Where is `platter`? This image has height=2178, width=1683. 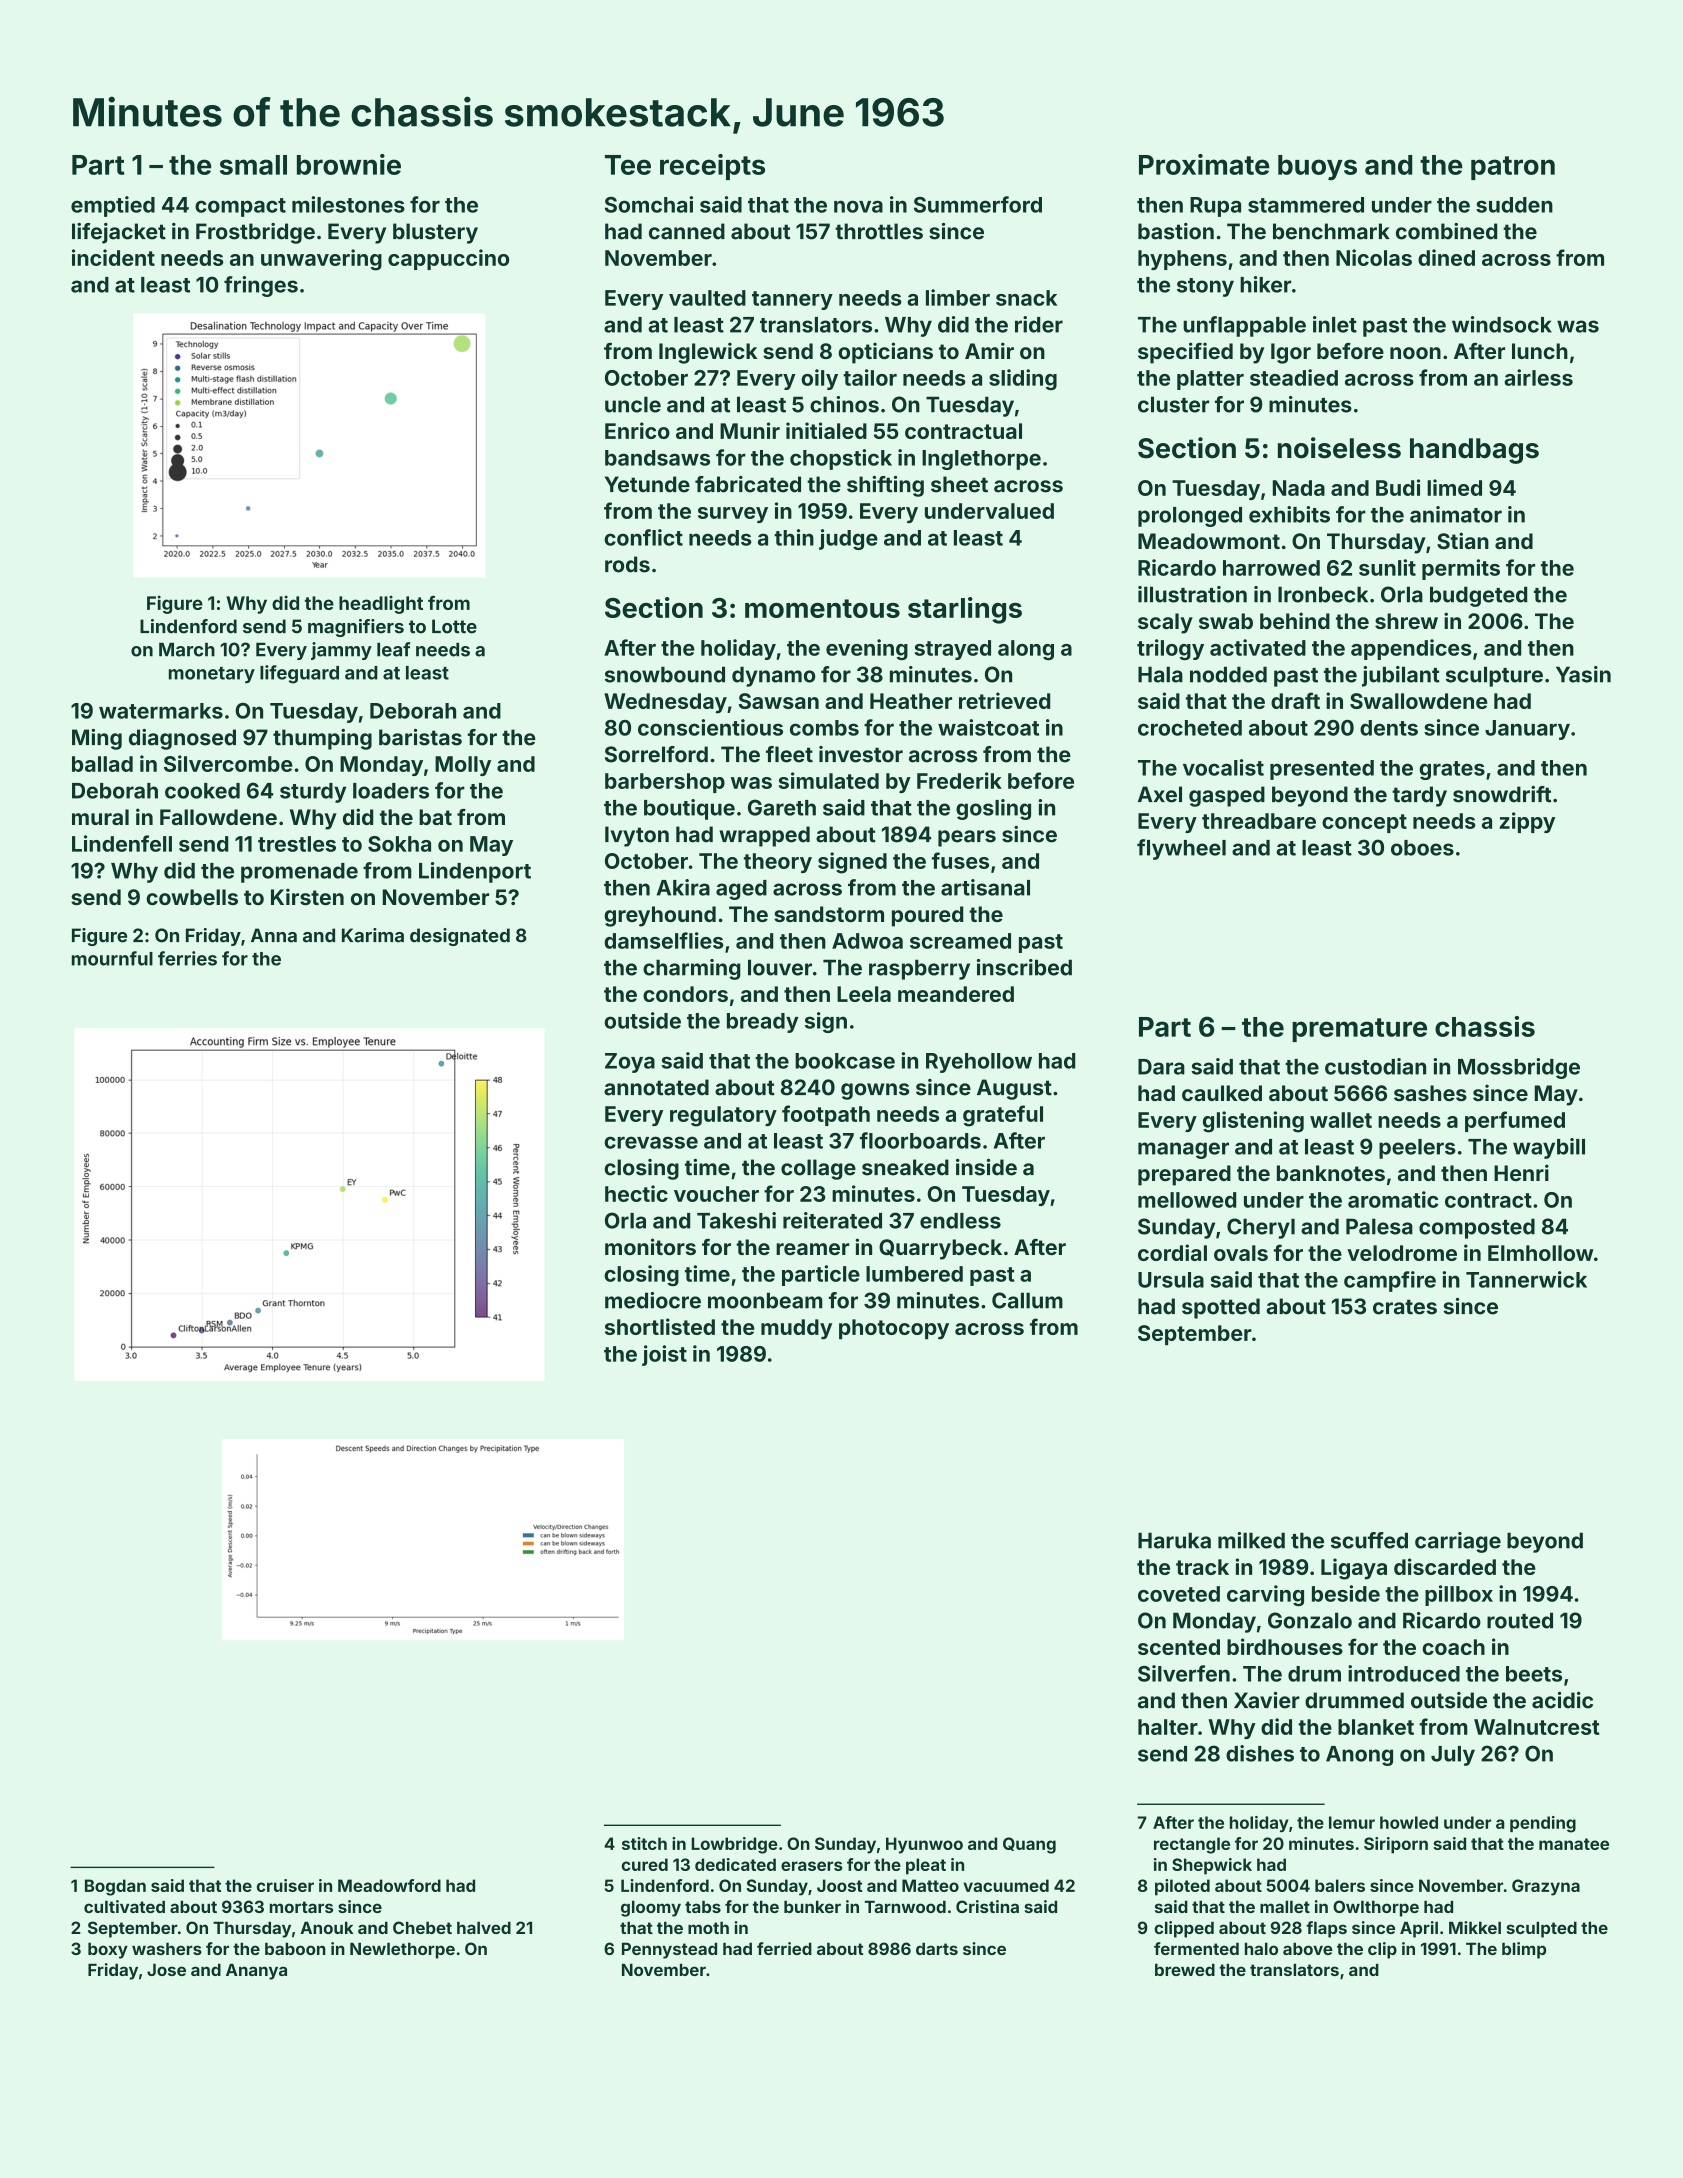
platter is located at coordinates (1210, 380).
